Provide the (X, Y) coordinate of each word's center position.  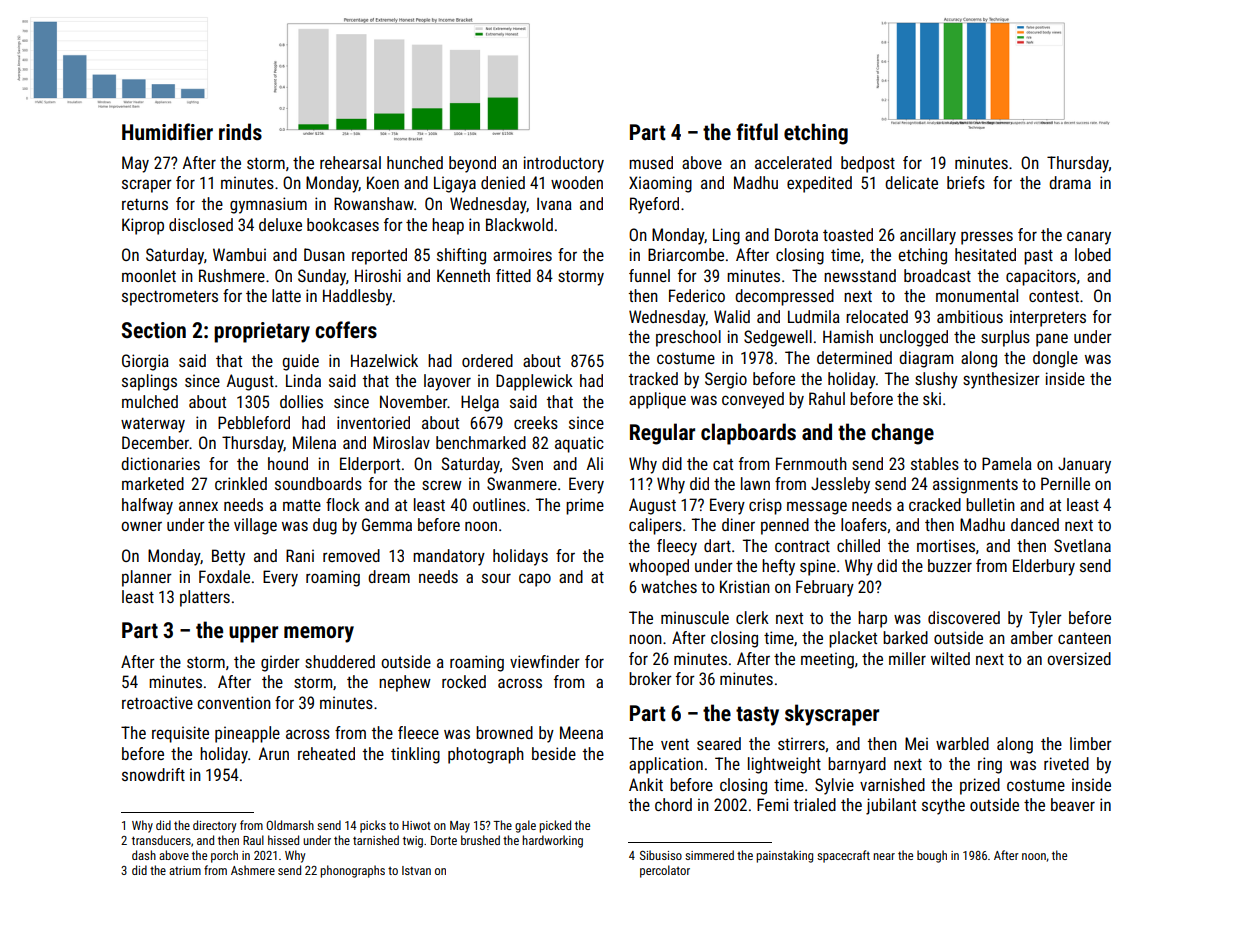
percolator (665, 871)
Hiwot (416, 825)
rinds (240, 132)
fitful (757, 132)
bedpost (868, 164)
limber (1091, 743)
